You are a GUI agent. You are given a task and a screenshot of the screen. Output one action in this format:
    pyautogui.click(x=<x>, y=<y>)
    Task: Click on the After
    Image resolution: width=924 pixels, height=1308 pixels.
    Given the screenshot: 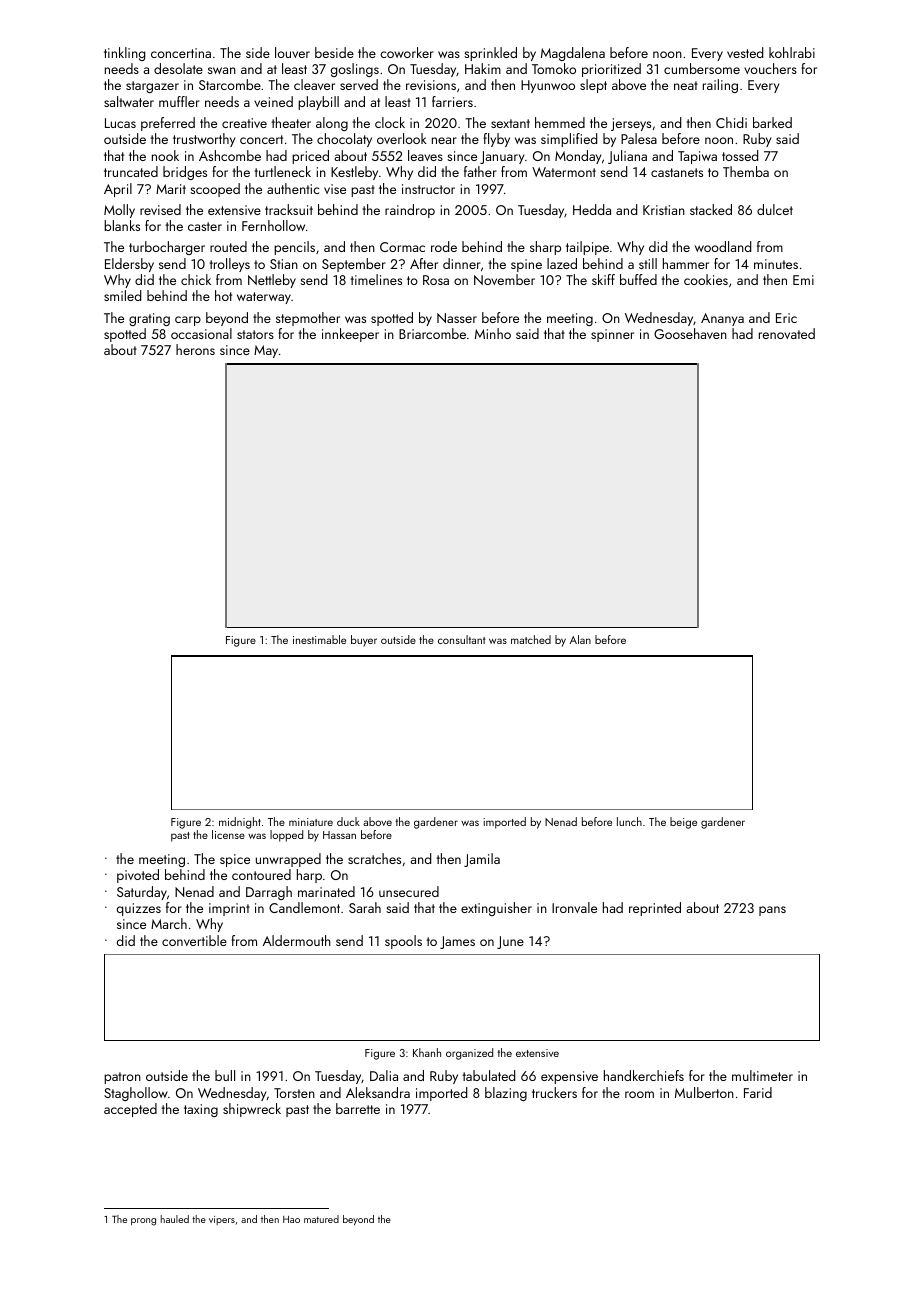 What is the action you would take?
    pyautogui.click(x=424, y=263)
